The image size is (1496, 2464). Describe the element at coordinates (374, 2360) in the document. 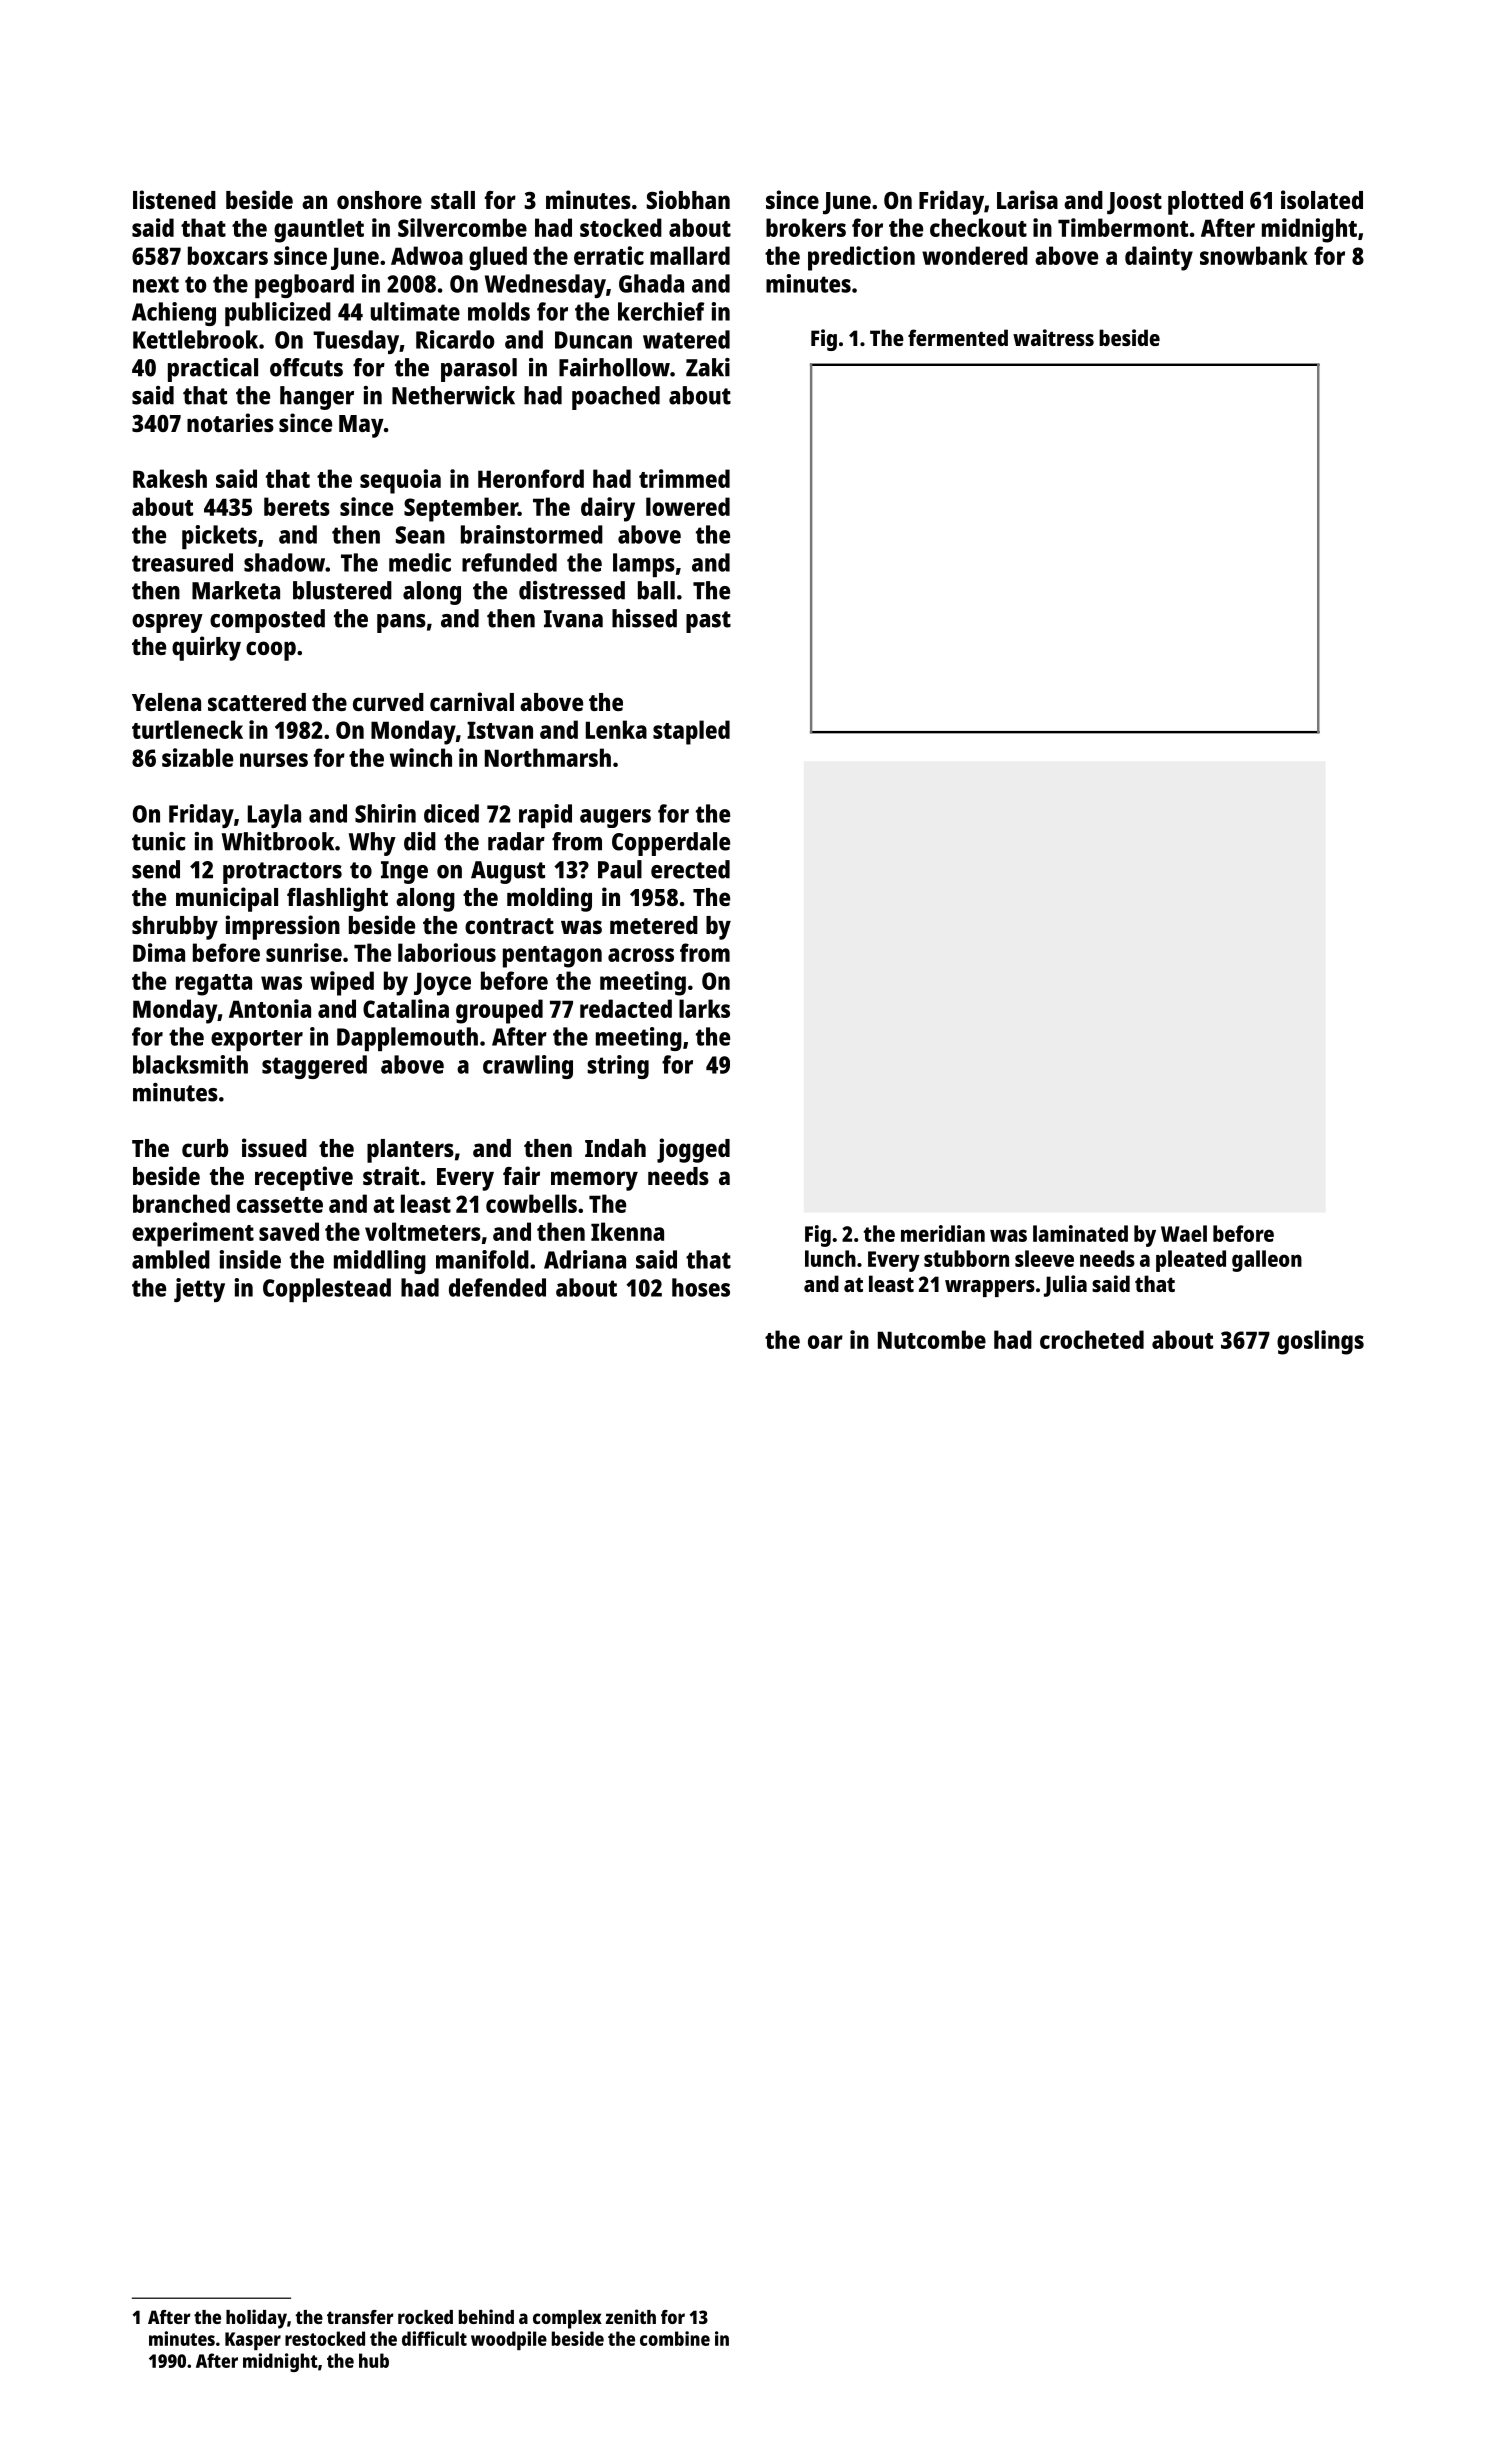

I see `hub` at that location.
